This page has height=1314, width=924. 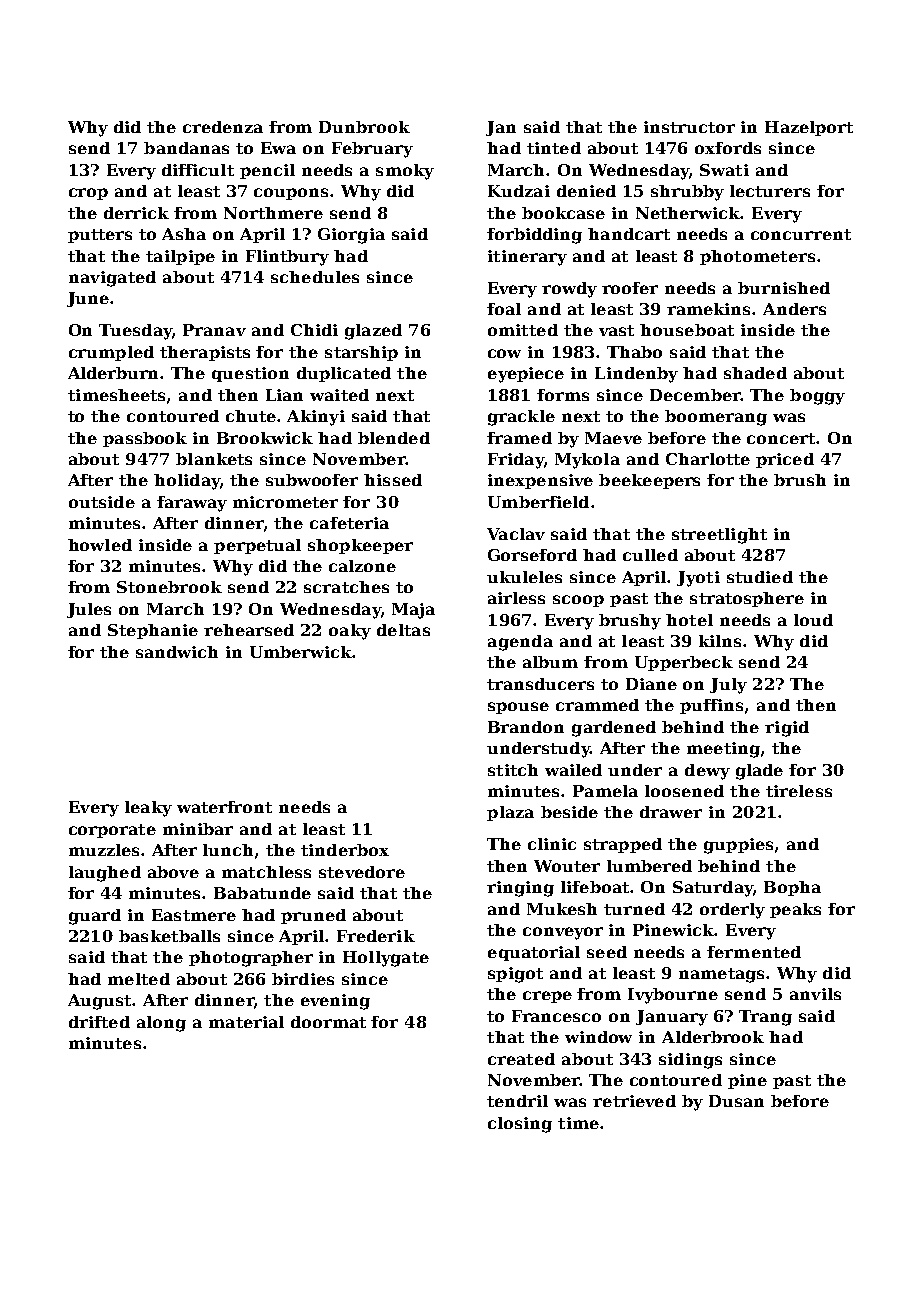 What do you see at coordinates (139, 979) in the page?
I see `melted` at bounding box center [139, 979].
